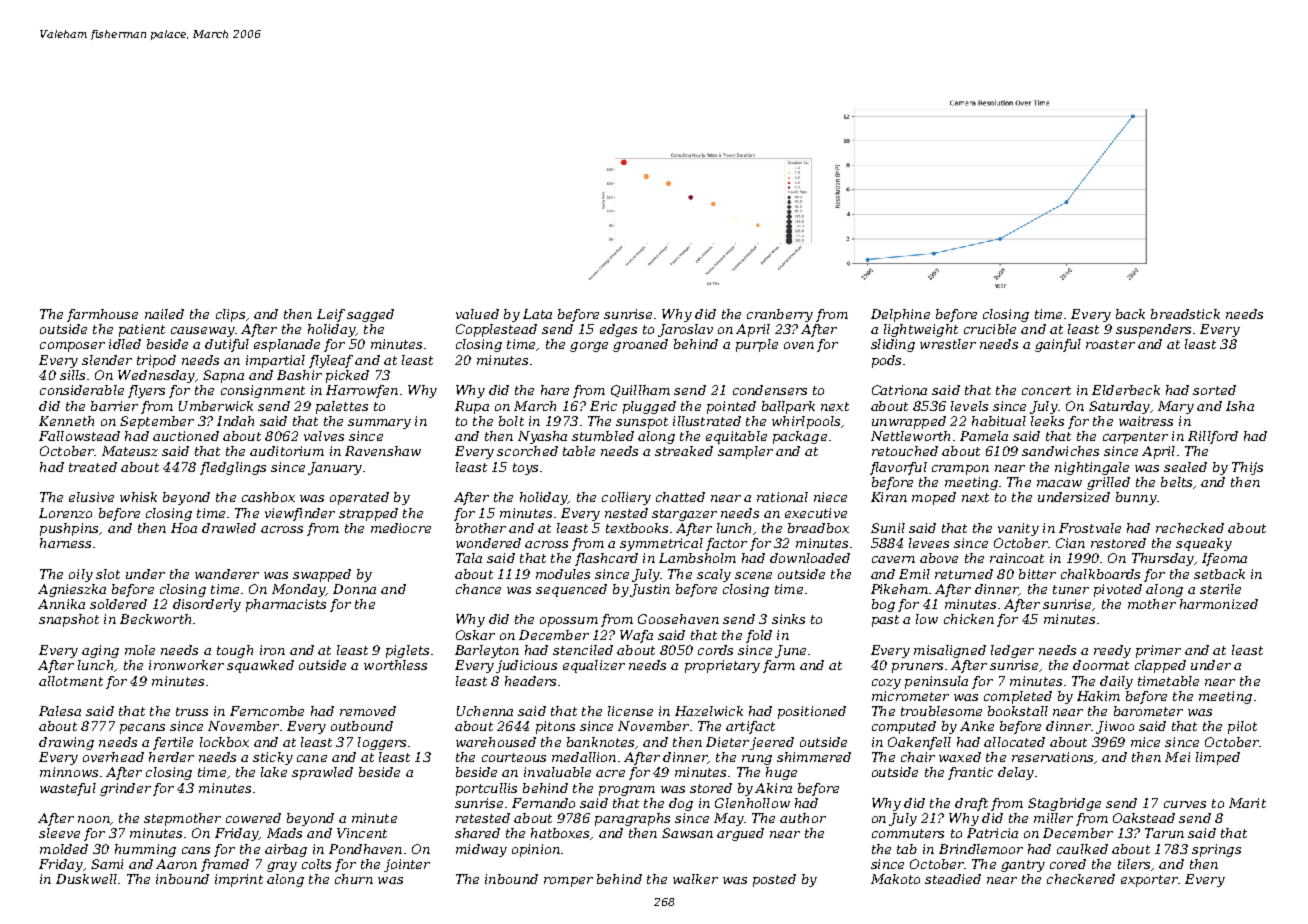  What do you see at coordinates (239, 880) in the page?
I see `imprint` at bounding box center [239, 880].
